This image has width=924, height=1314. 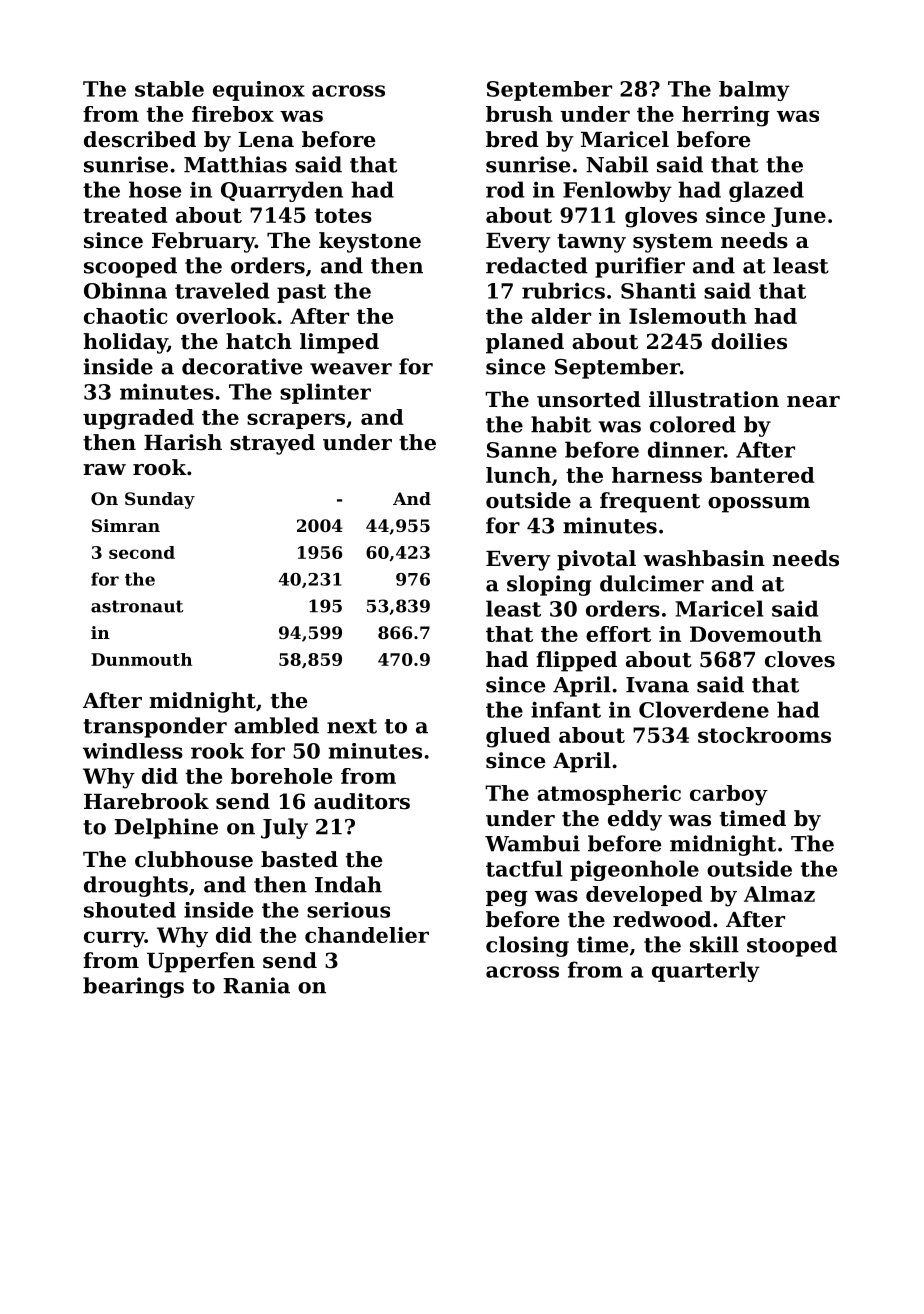 What do you see at coordinates (537, 265) in the image?
I see `redacted` at bounding box center [537, 265].
